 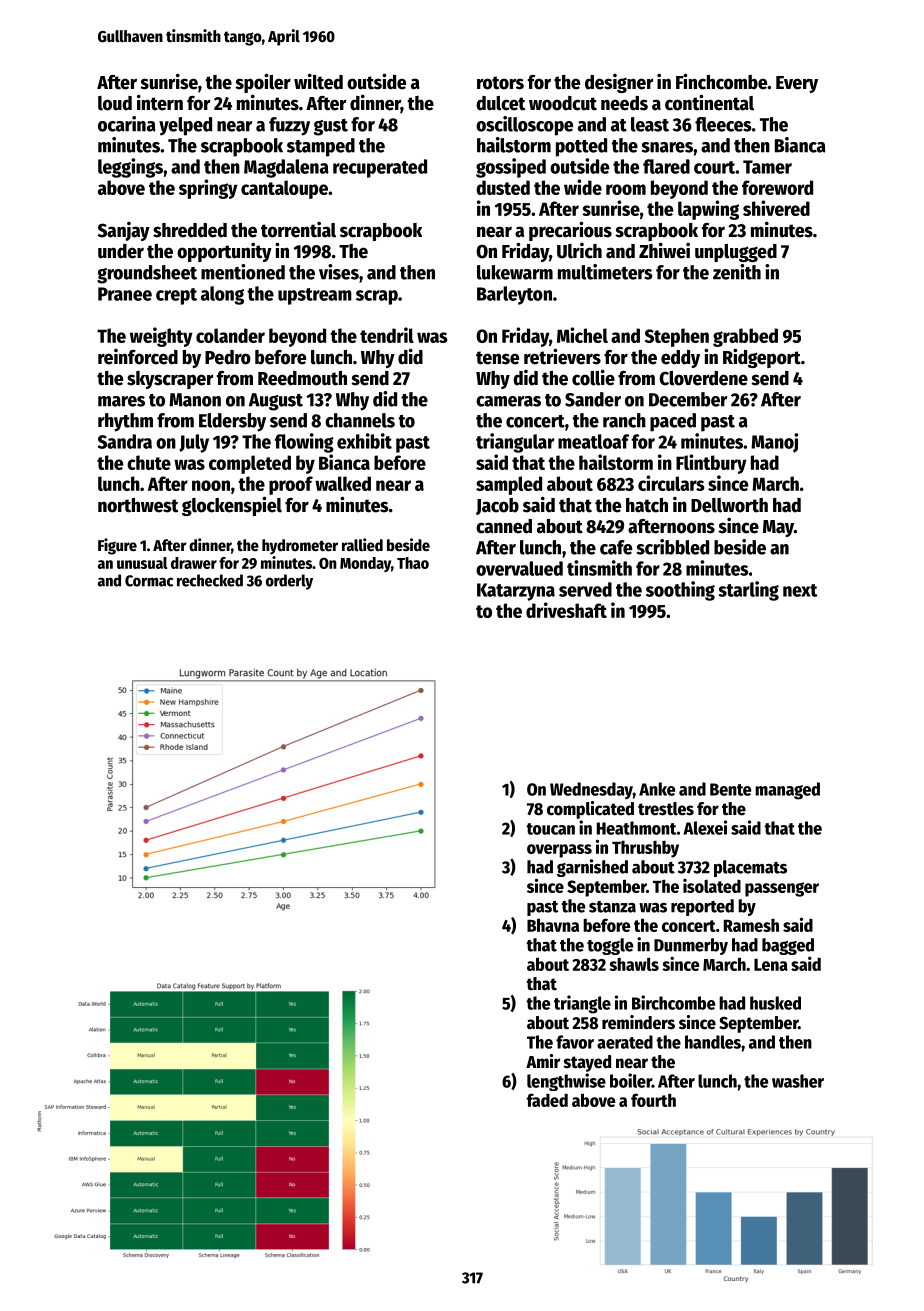 I want to click on lukewarm, so click(x=515, y=272).
